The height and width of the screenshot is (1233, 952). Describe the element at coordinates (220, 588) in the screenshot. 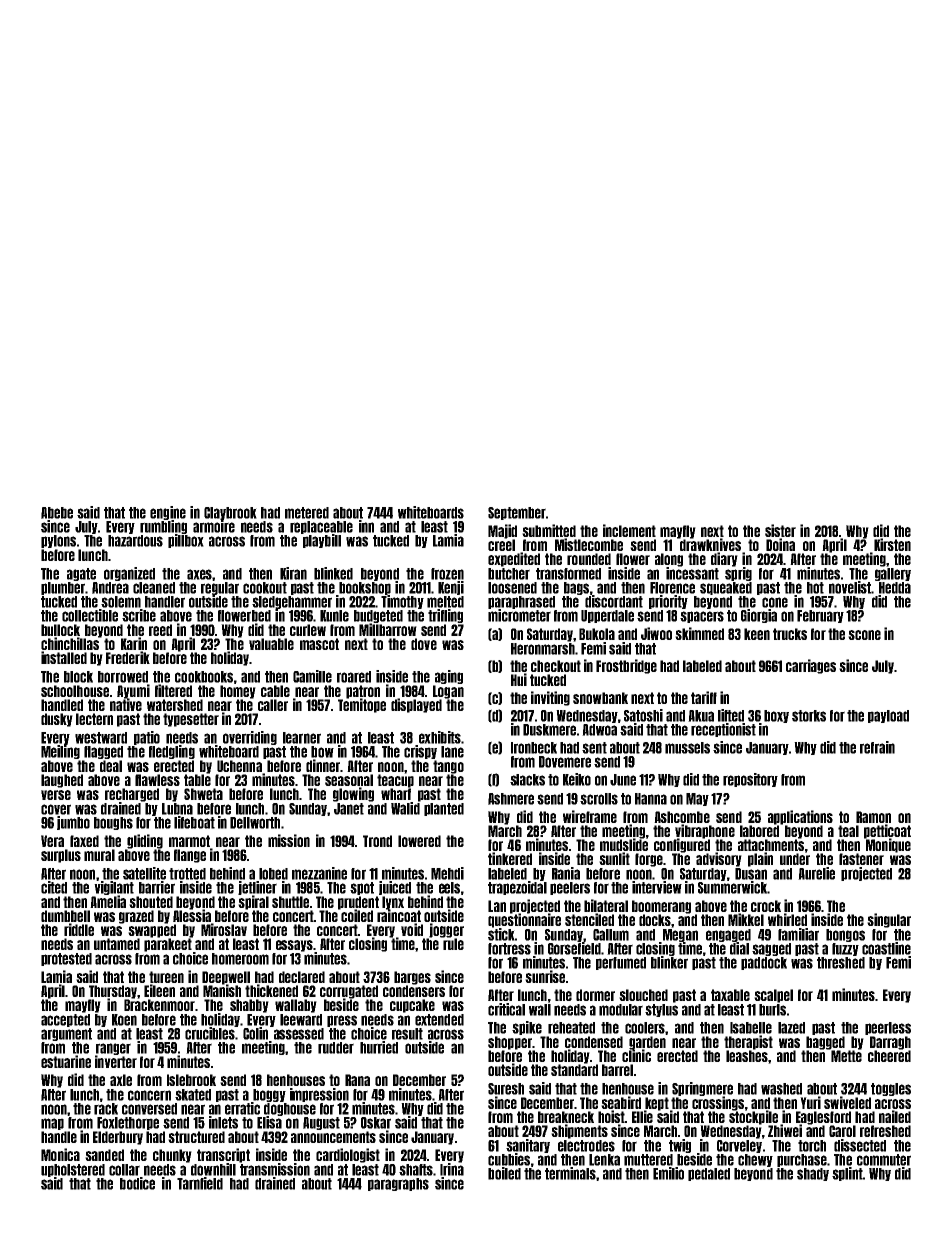

I see `regular` at that location.
